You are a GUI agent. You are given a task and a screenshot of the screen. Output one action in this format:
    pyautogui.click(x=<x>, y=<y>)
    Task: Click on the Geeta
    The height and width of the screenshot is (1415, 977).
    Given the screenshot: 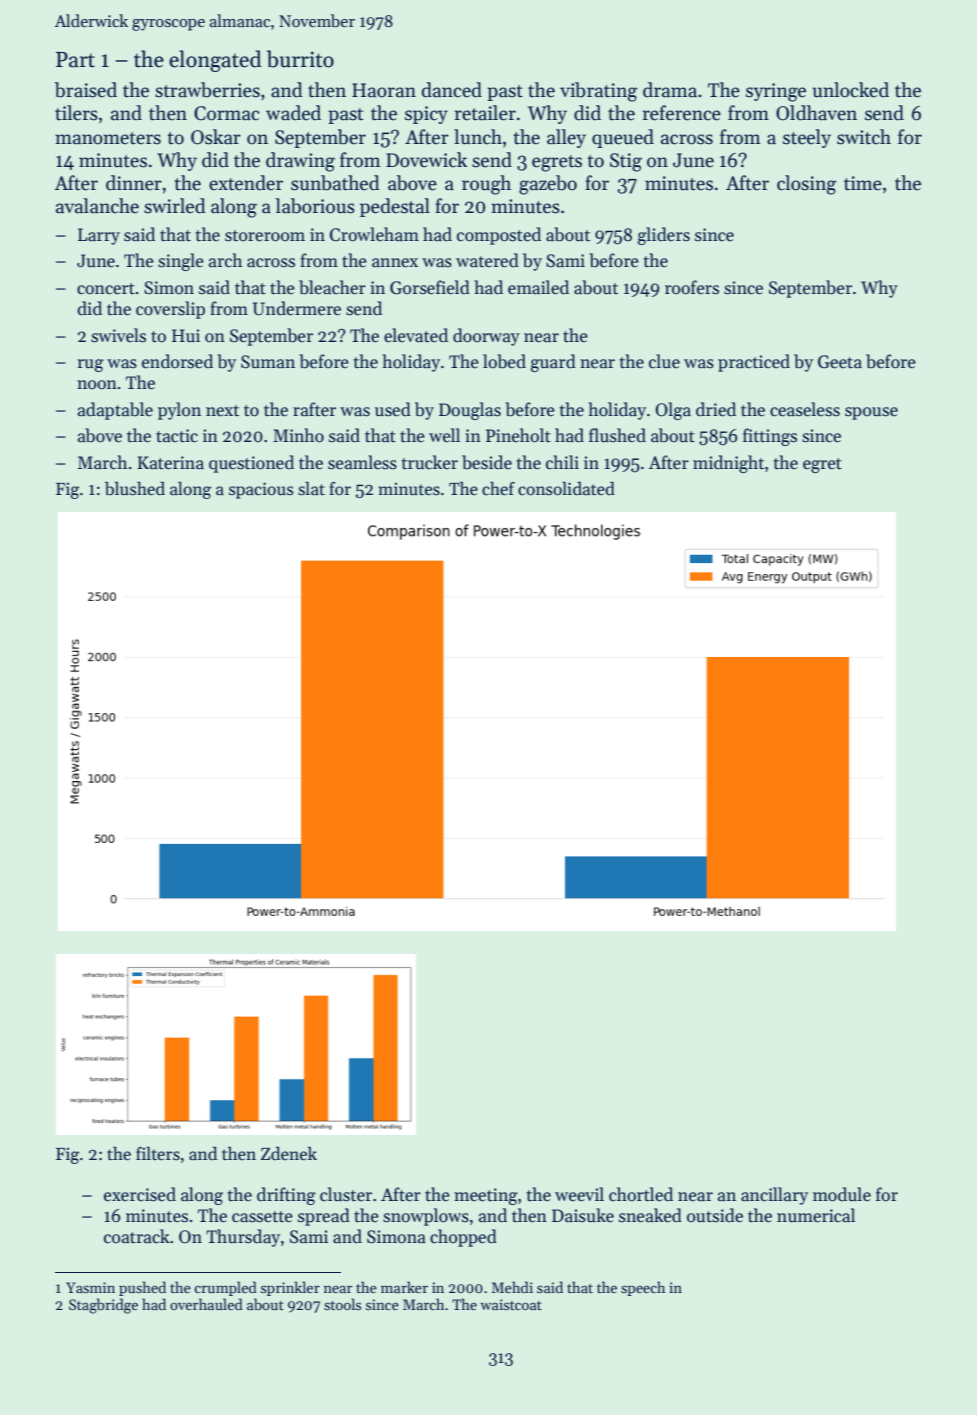 What is the action you would take?
    pyautogui.click(x=840, y=362)
